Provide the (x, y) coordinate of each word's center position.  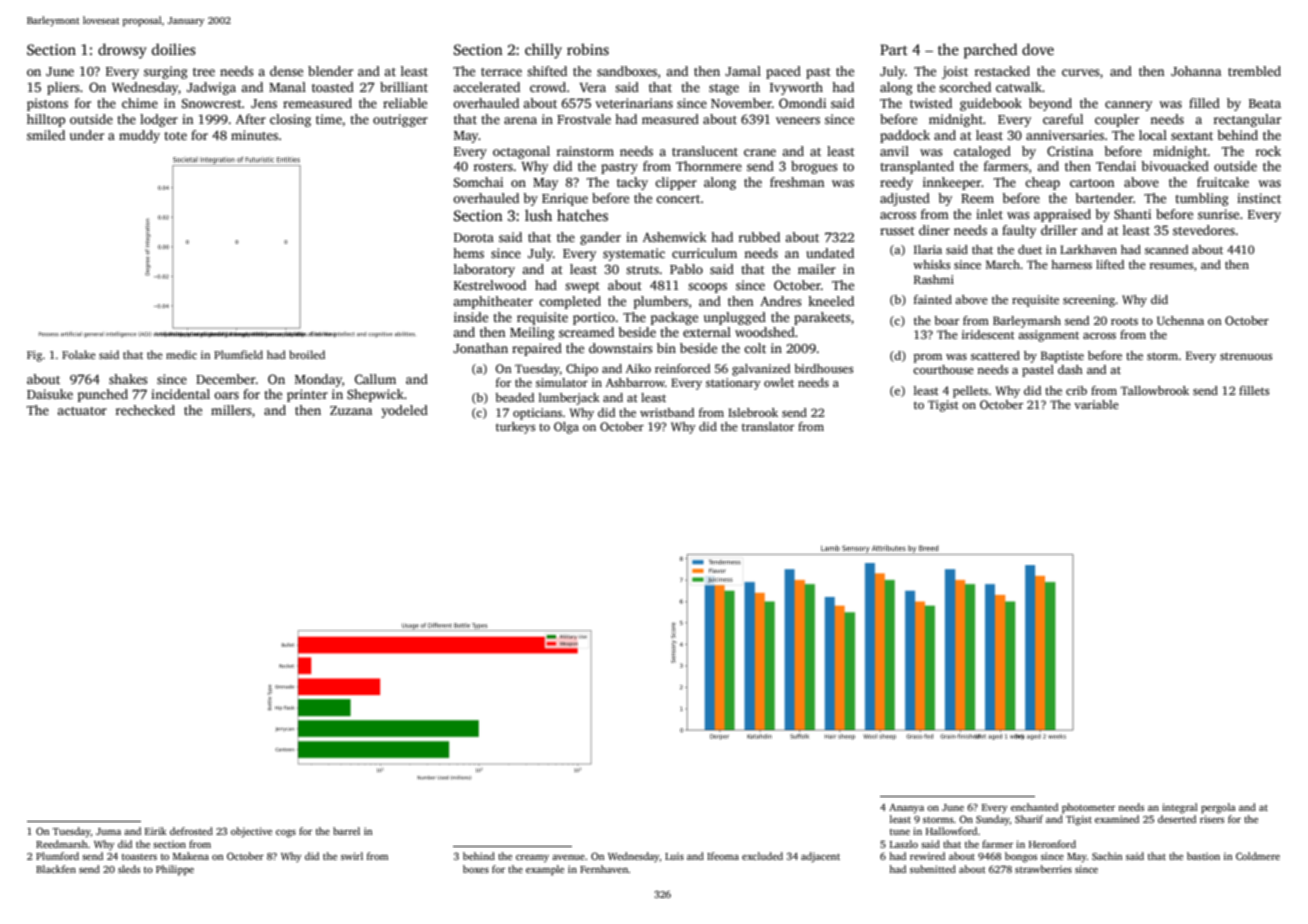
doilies (174, 49)
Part (894, 49)
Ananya (906, 809)
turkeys (515, 428)
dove (1038, 49)
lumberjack (569, 399)
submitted (933, 869)
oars (226, 395)
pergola (1218, 808)
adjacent (820, 857)
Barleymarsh (1027, 322)
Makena (191, 856)
